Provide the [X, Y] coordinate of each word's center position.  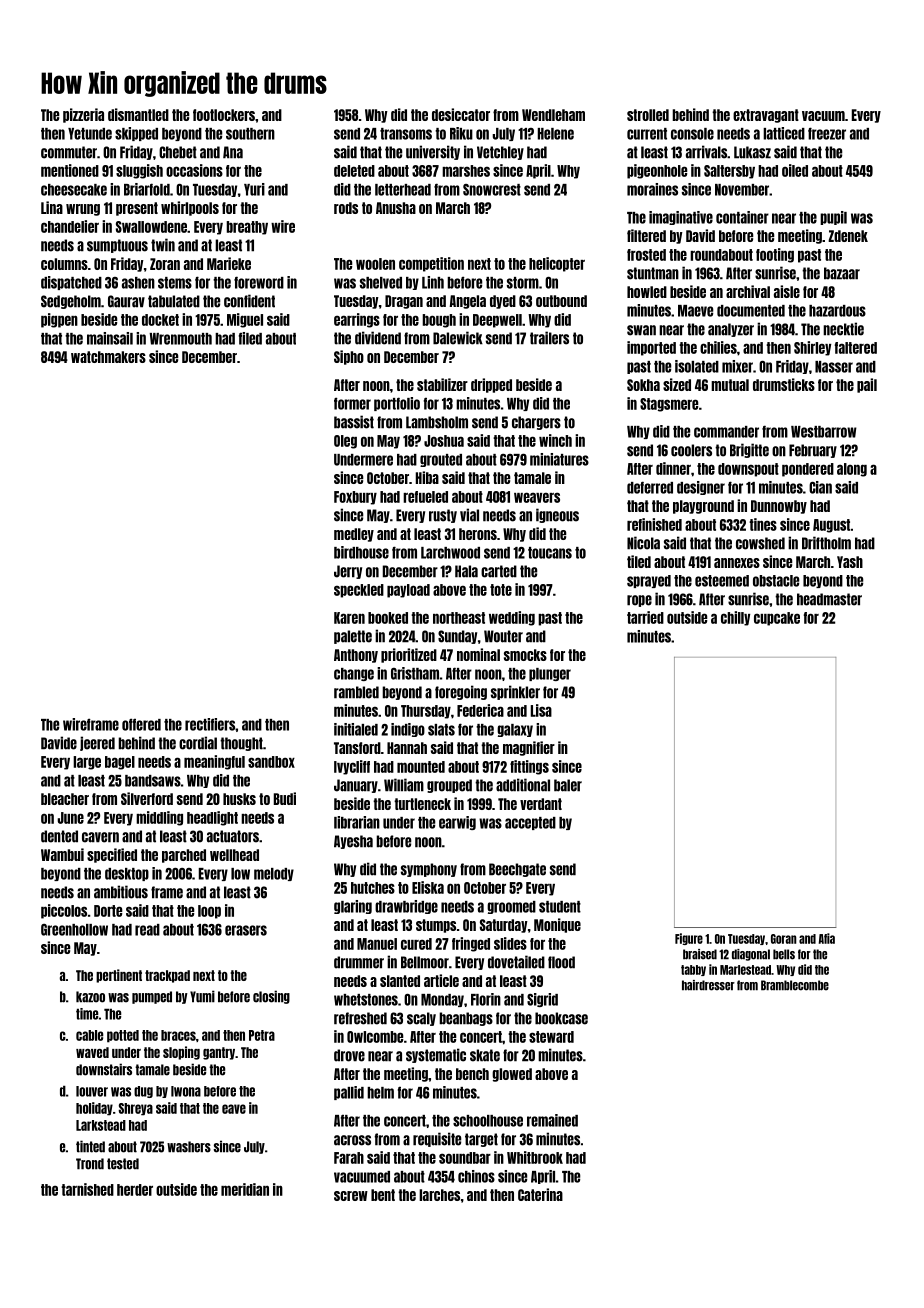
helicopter [557, 264]
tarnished [87, 1189]
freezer [827, 133]
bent [383, 1195]
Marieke [229, 263]
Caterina [540, 1194]
